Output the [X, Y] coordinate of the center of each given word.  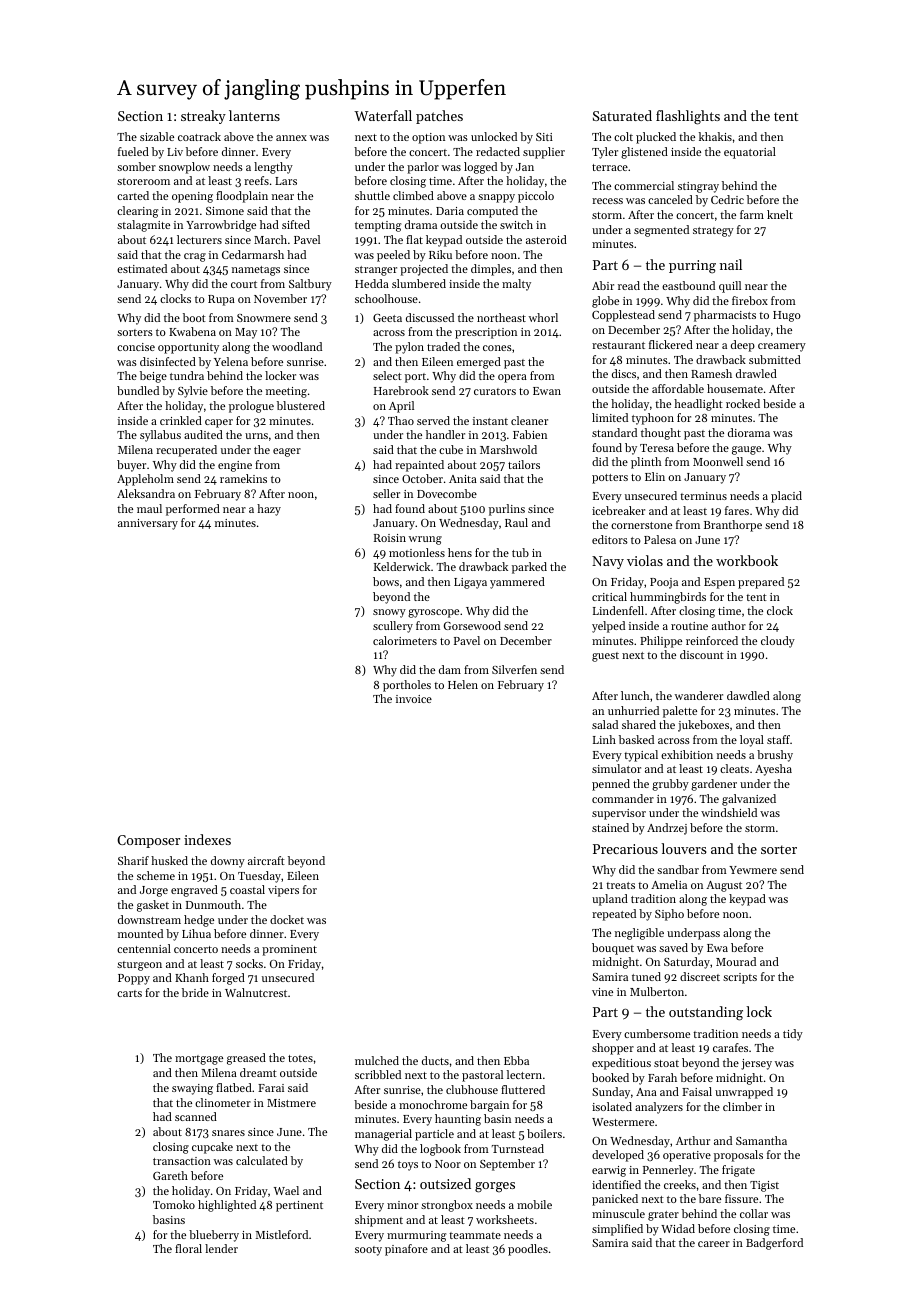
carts [129, 993]
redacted [498, 151]
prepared [761, 583]
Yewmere [753, 870]
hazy [269, 510]
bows [386, 581]
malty [516, 285]
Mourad [736, 961]
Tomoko [174, 1204]
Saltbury [310, 285]
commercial [644, 185]
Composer [148, 841]
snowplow [184, 168]
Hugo [787, 316]
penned [611, 785]
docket [287, 919]
